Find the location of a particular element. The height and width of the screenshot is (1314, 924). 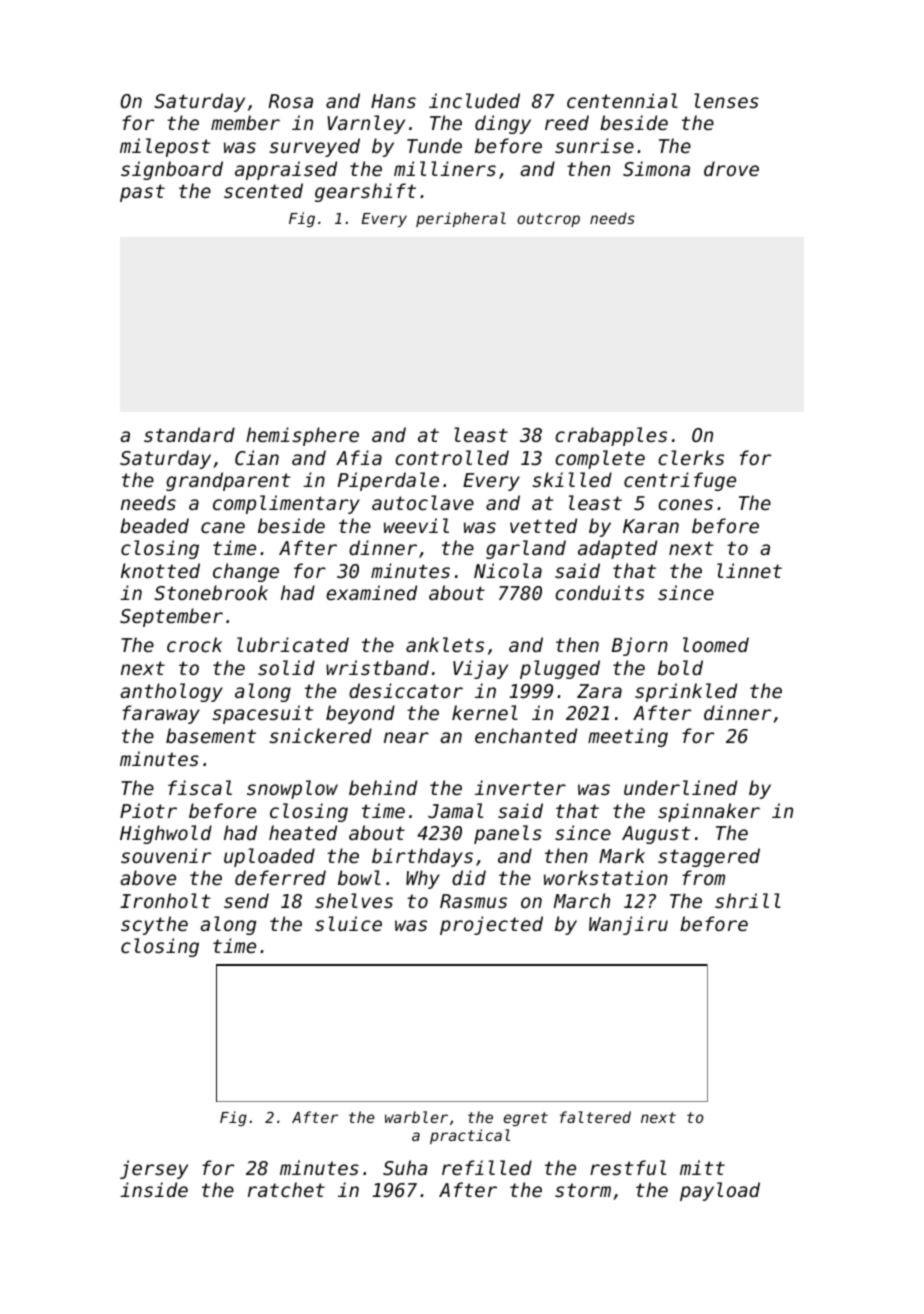

bowl is located at coordinates (359, 877).
